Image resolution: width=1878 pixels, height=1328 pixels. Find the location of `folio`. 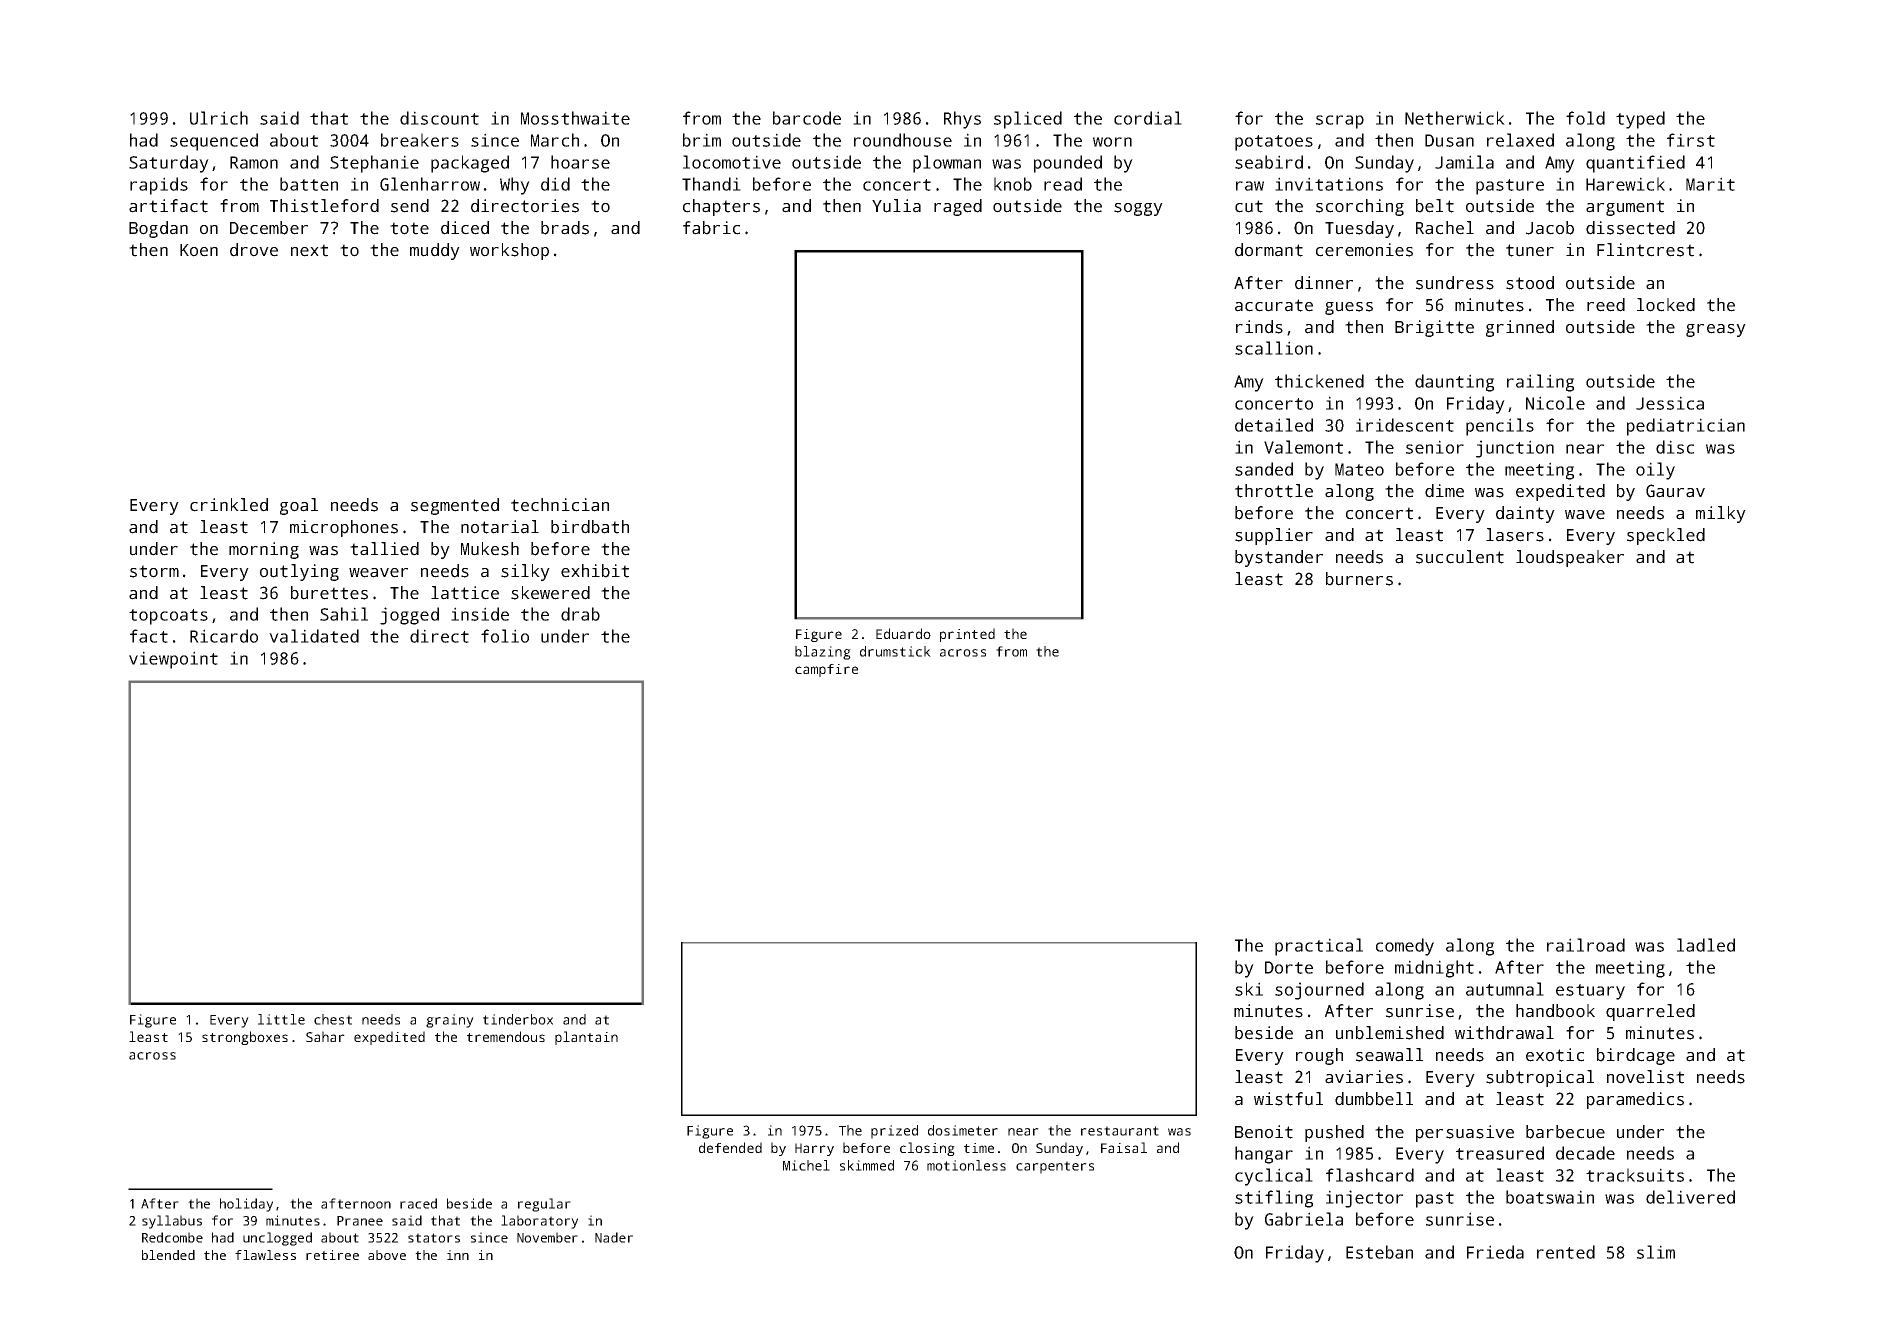

folio is located at coordinates (505, 636).
